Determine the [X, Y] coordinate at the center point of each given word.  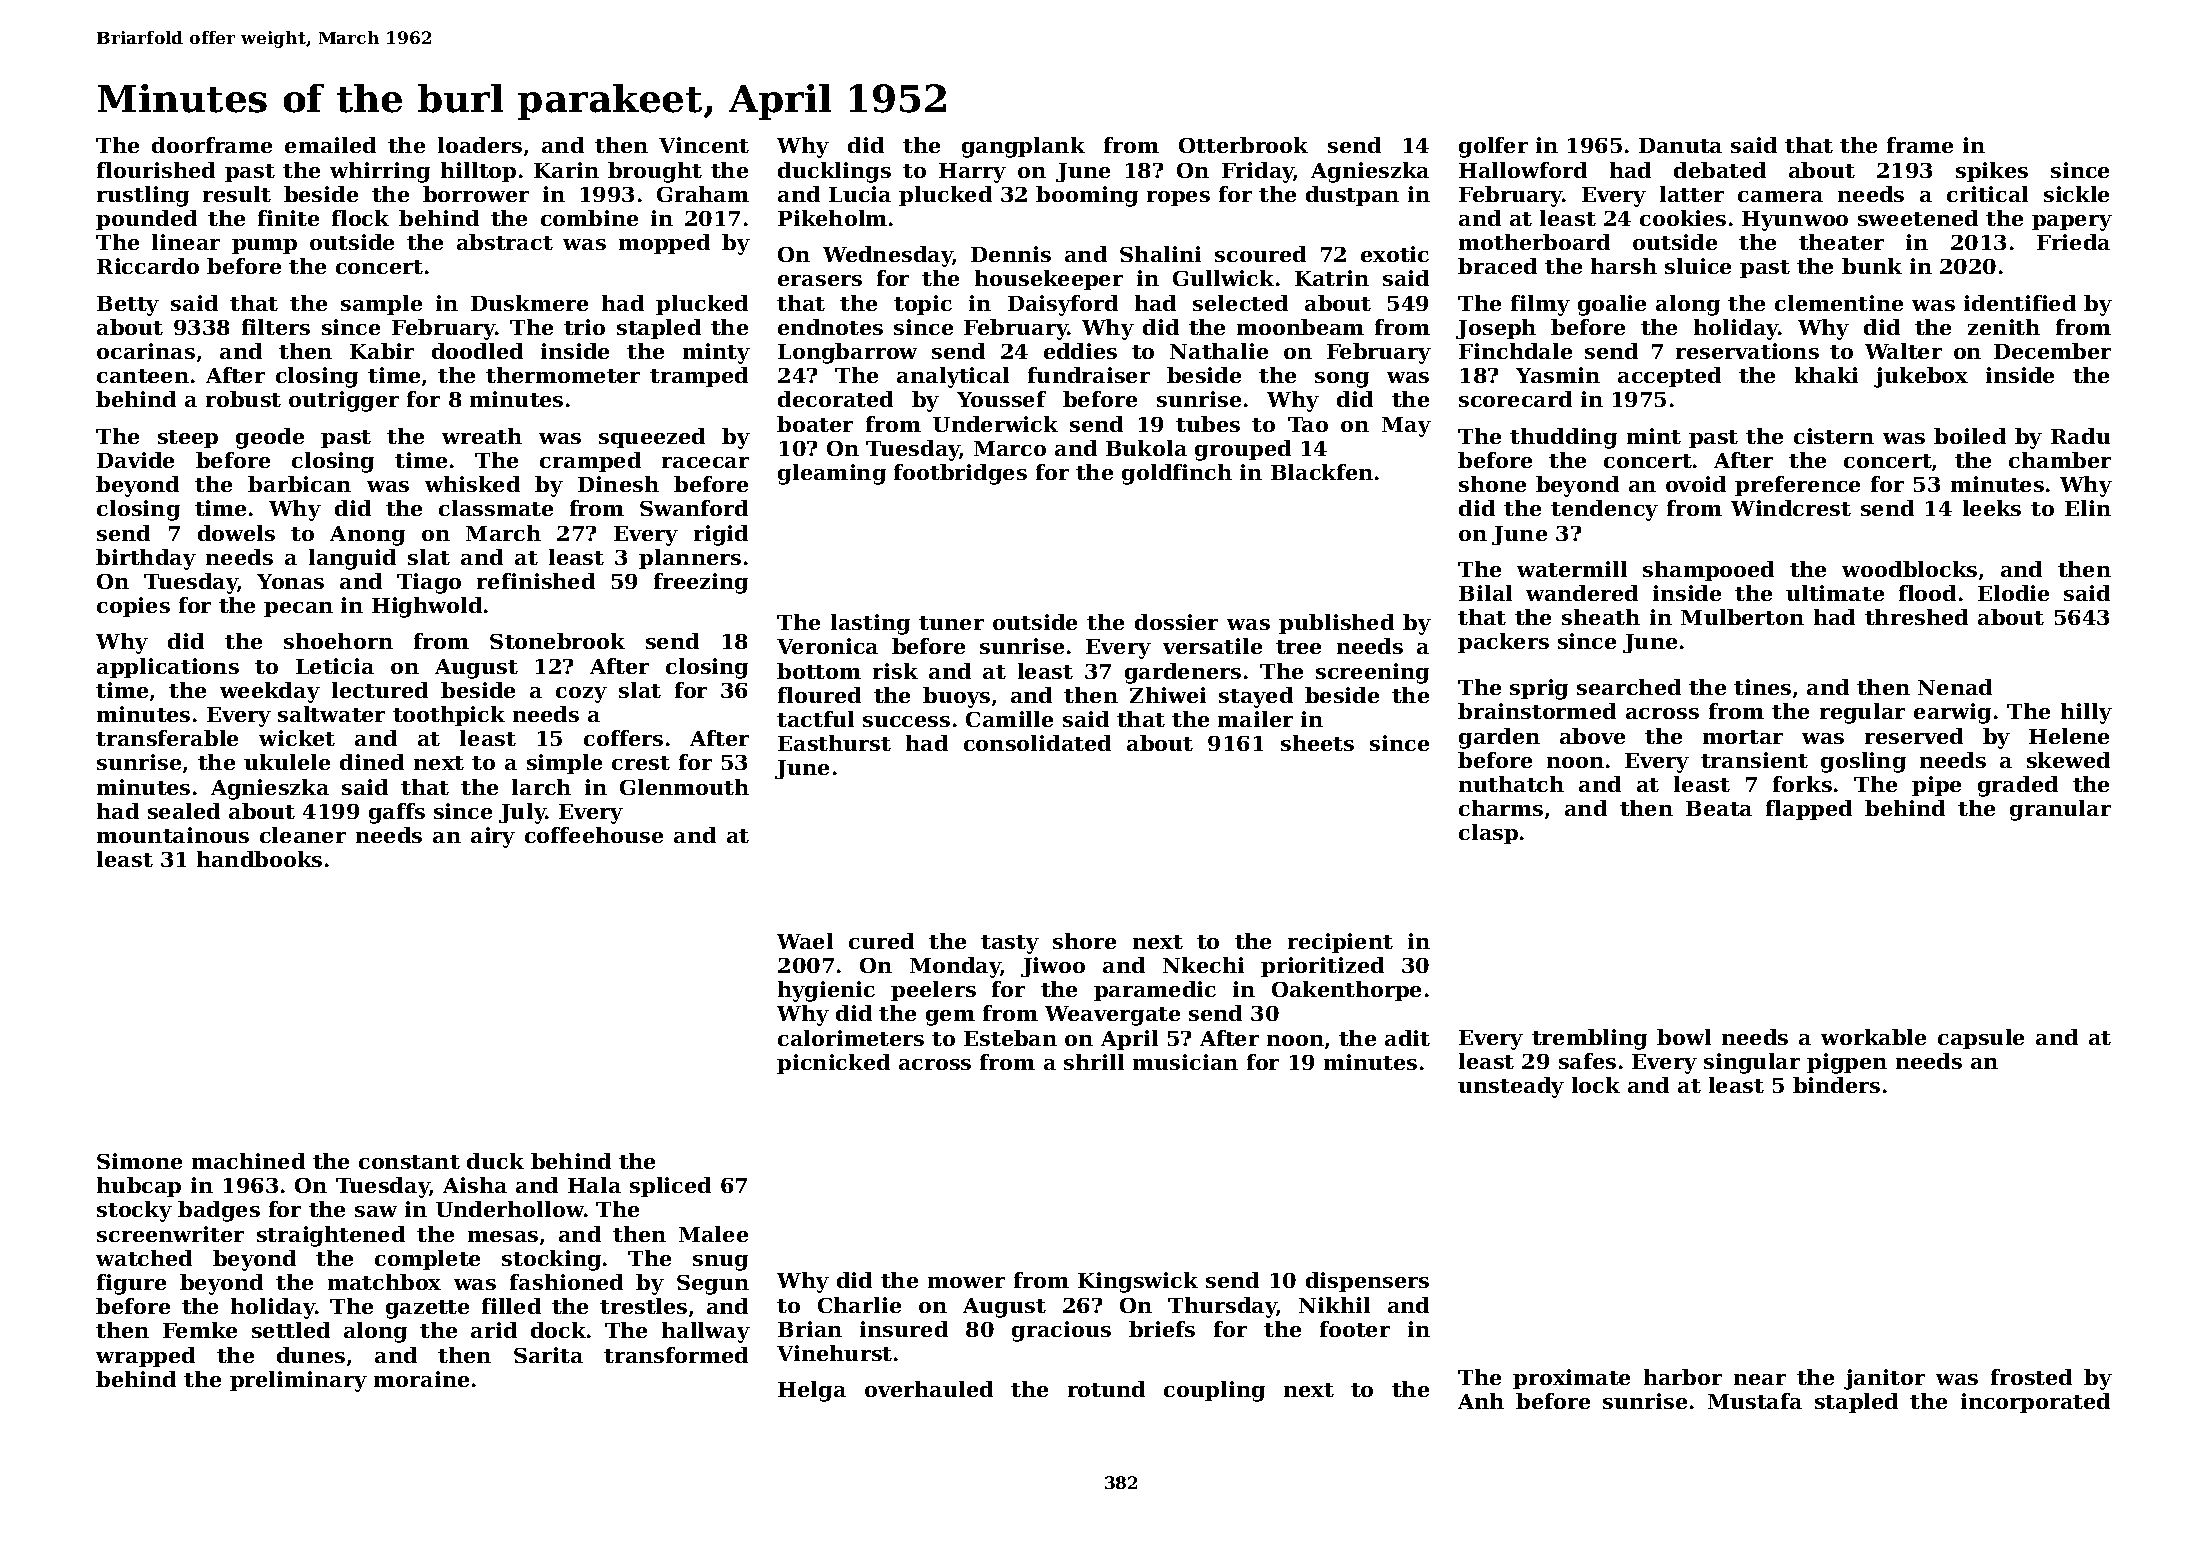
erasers [820, 280]
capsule [1981, 1039]
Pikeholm [832, 218]
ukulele [287, 762]
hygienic [826, 991]
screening [1372, 673]
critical [1987, 194]
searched [1629, 687]
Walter [1903, 351]
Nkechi [1203, 965]
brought [655, 172]
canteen [143, 376]
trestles [643, 1306]
